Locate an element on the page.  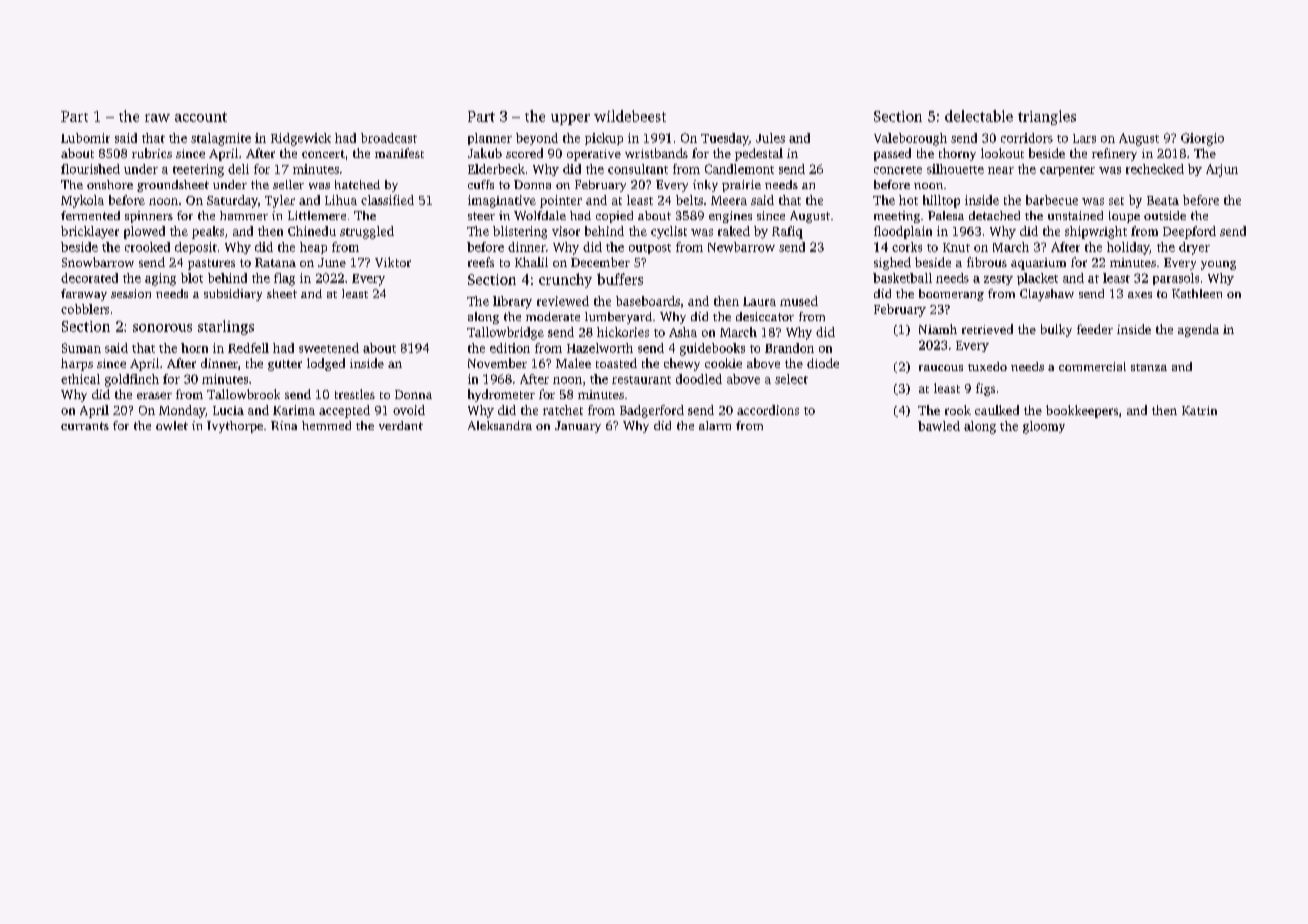
Giorgio is located at coordinates (1202, 139).
